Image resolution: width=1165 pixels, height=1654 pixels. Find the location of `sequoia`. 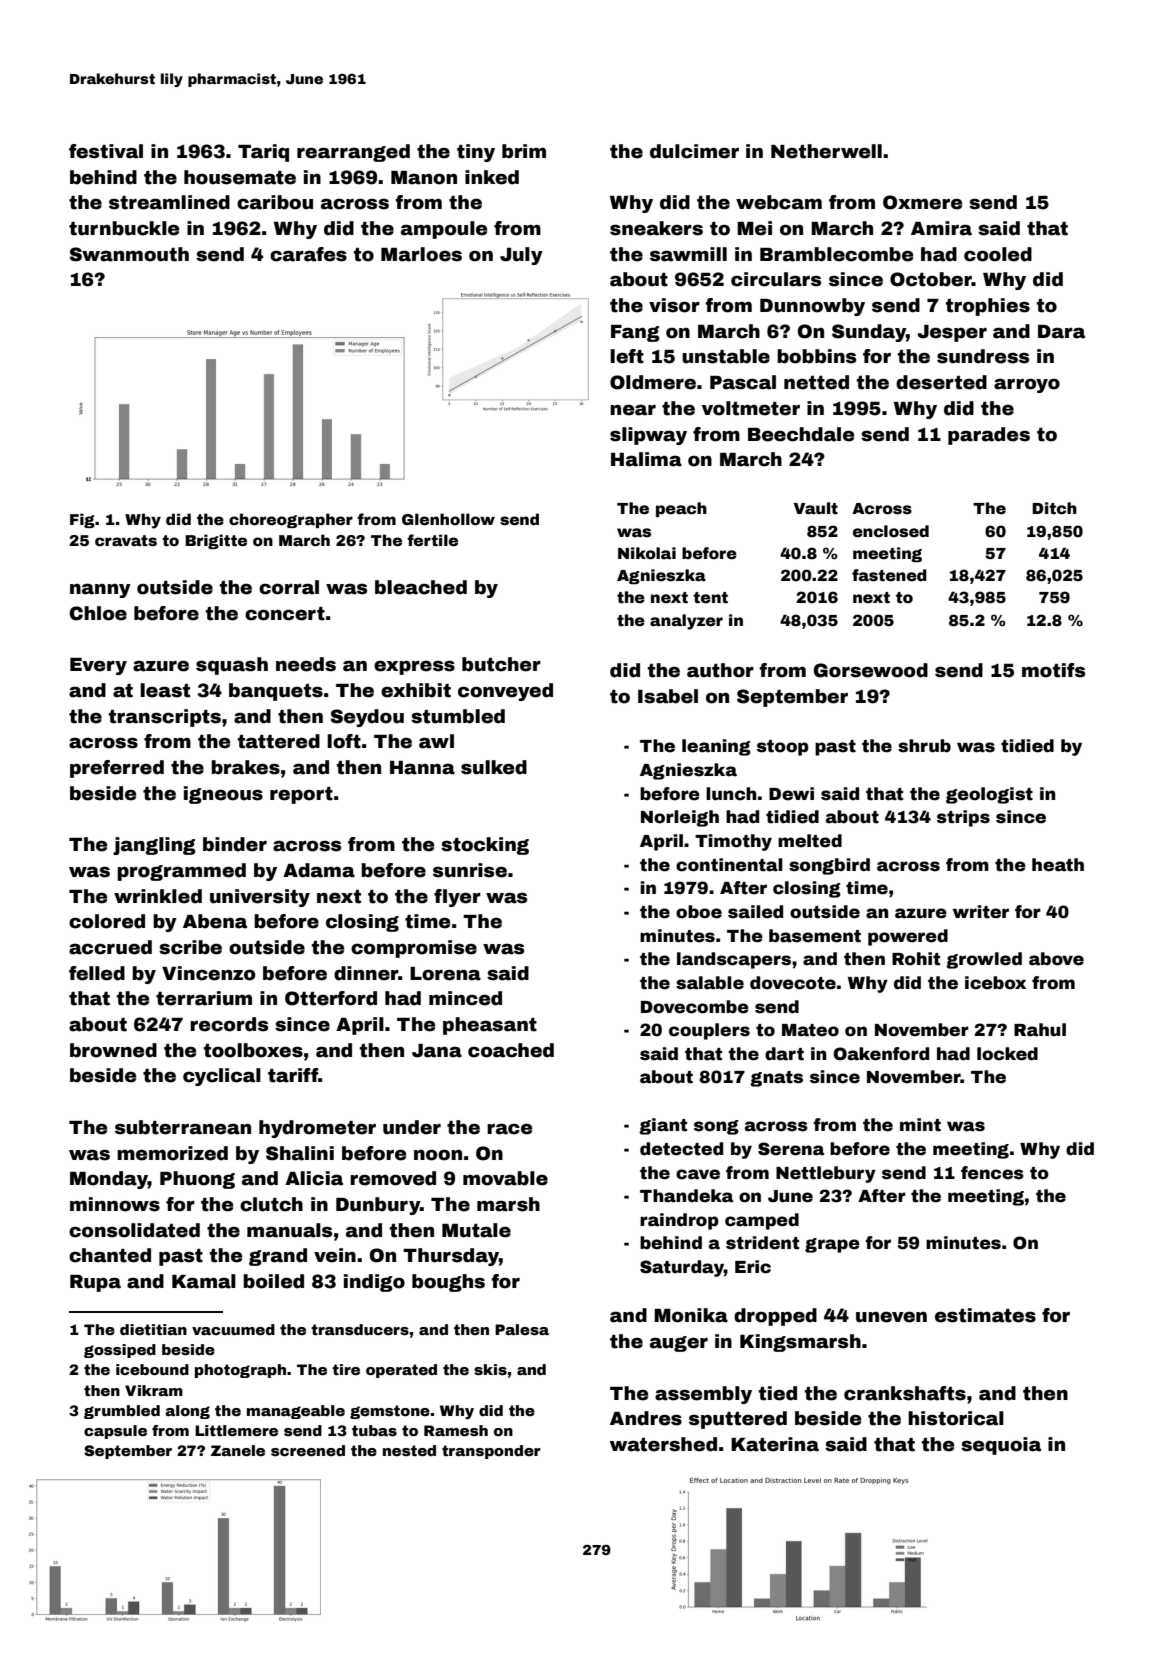

sequoia is located at coordinates (1001, 1446).
